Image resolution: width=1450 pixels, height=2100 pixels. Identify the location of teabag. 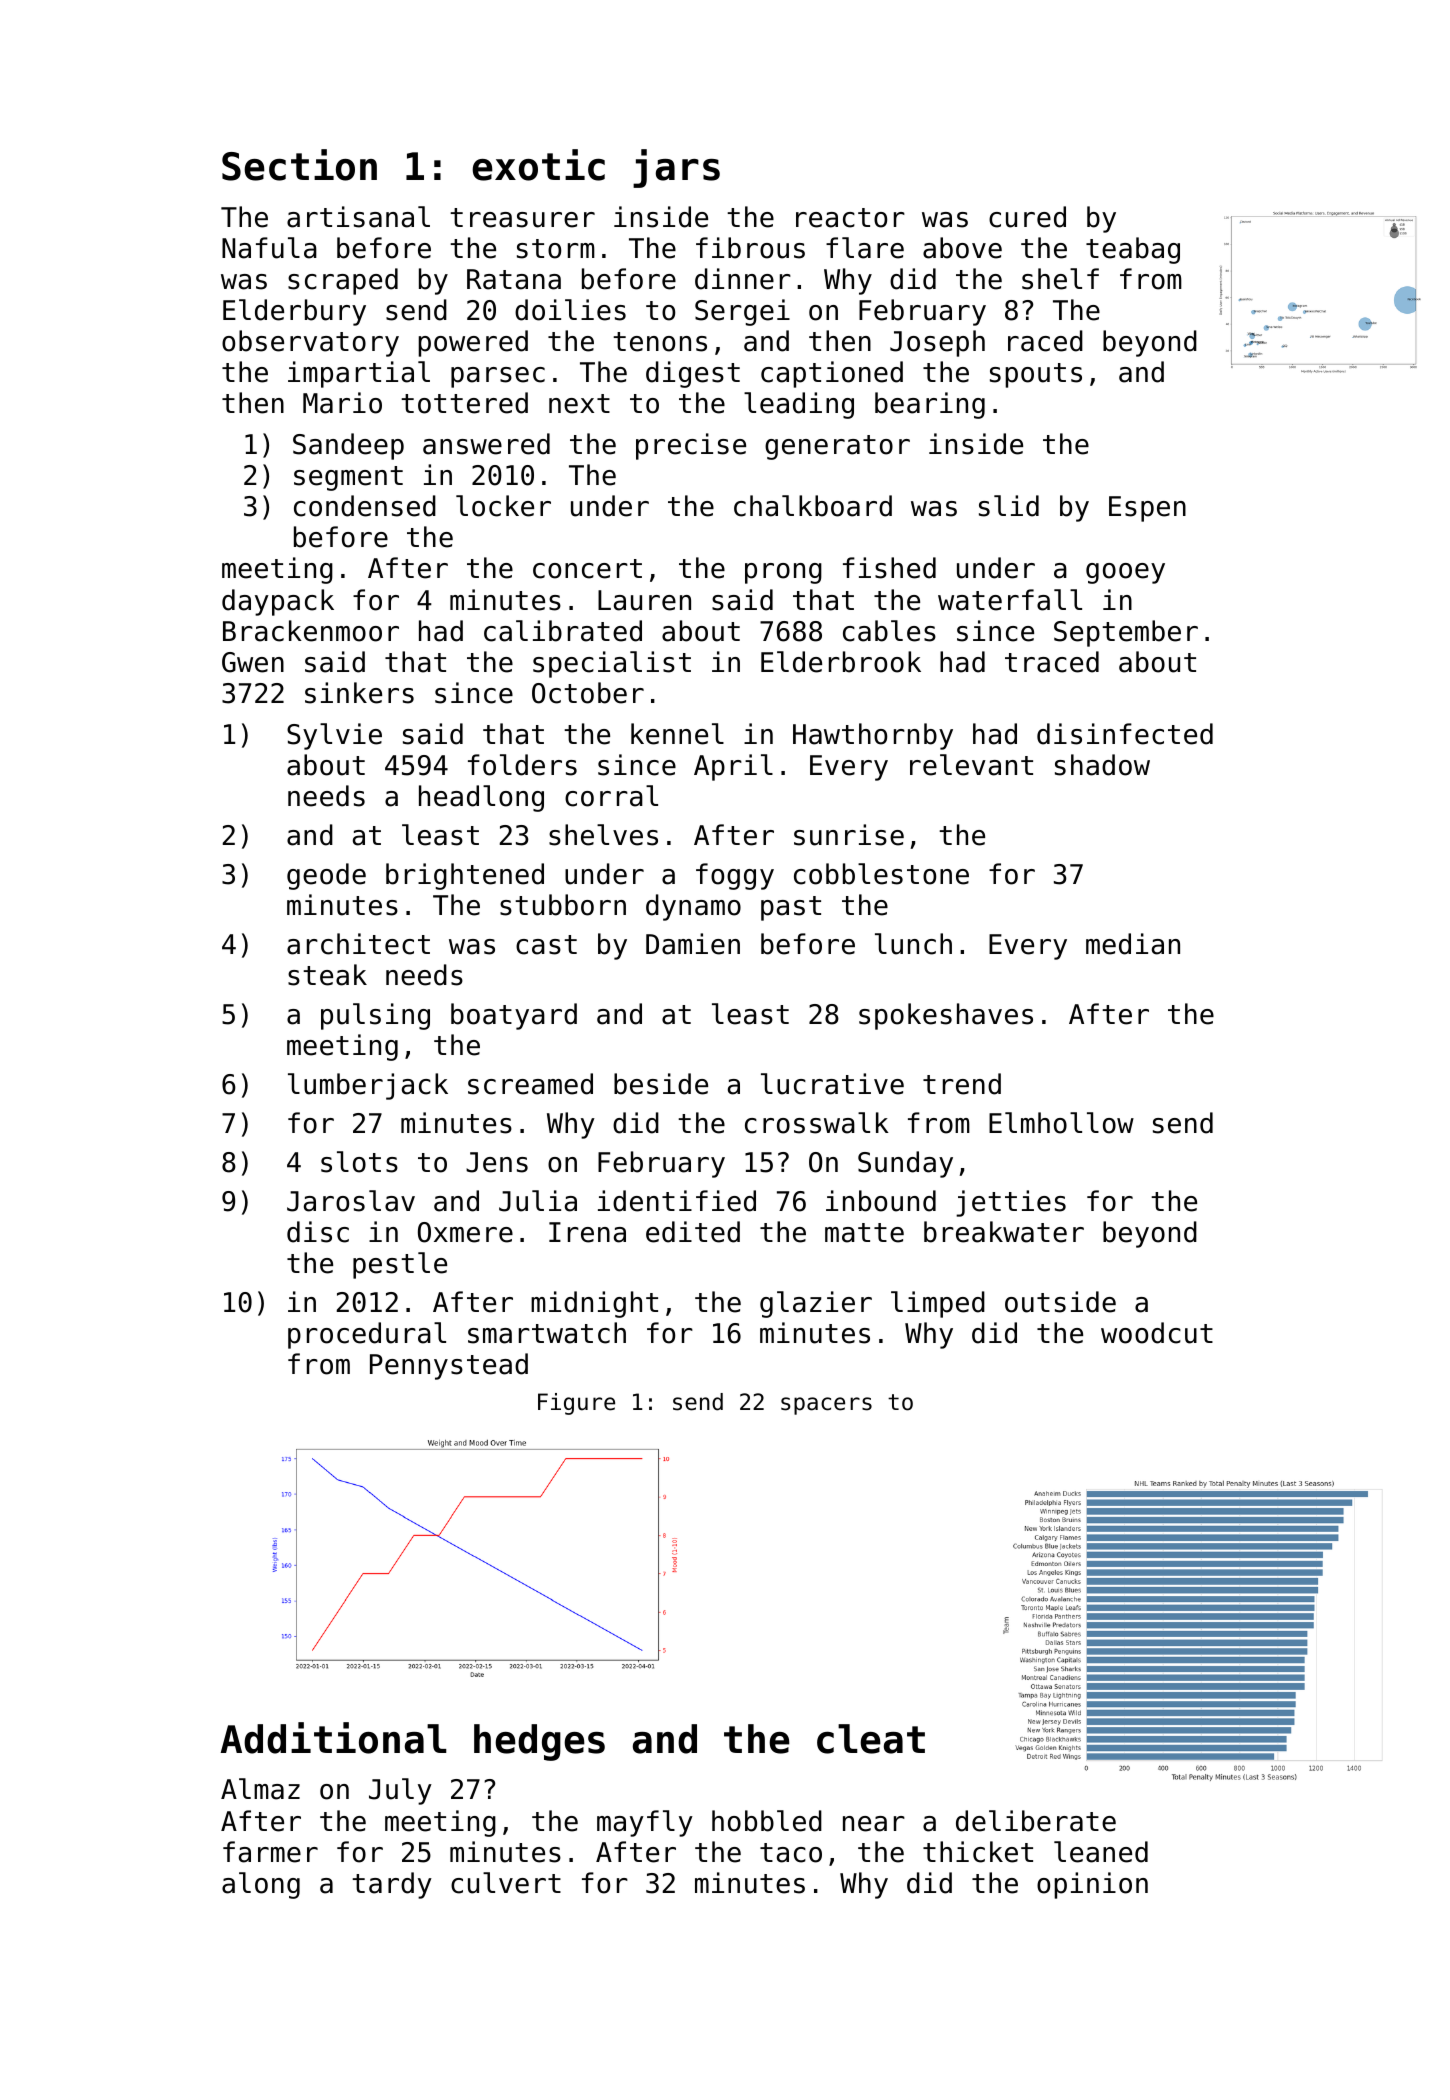
(1133, 250).
